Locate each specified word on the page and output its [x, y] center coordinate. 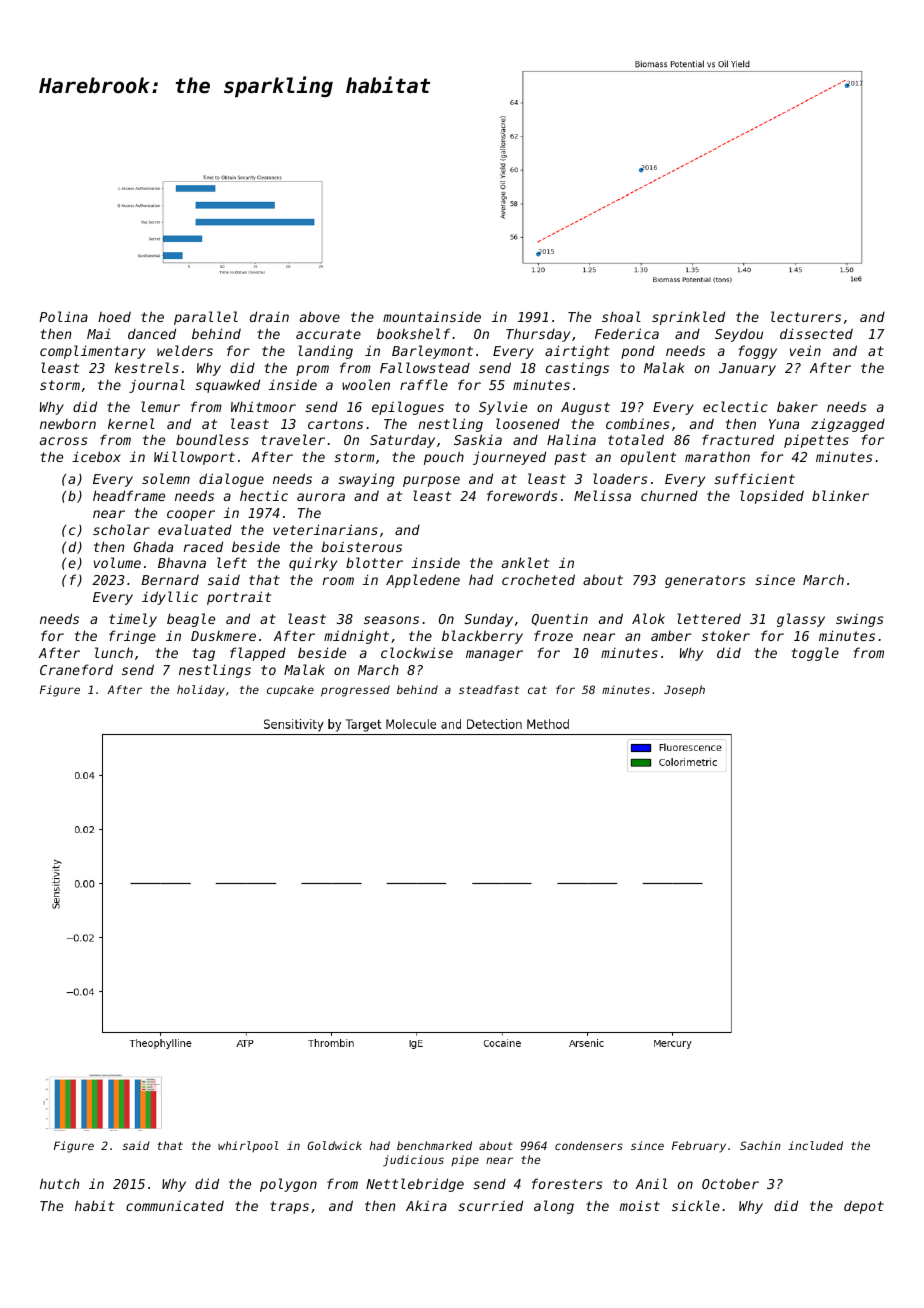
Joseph [684, 691]
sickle [696, 1205]
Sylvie [503, 408]
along [554, 1207]
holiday [201, 691]
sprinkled [688, 318]
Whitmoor [263, 406]
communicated [175, 1205]
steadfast [489, 689]
